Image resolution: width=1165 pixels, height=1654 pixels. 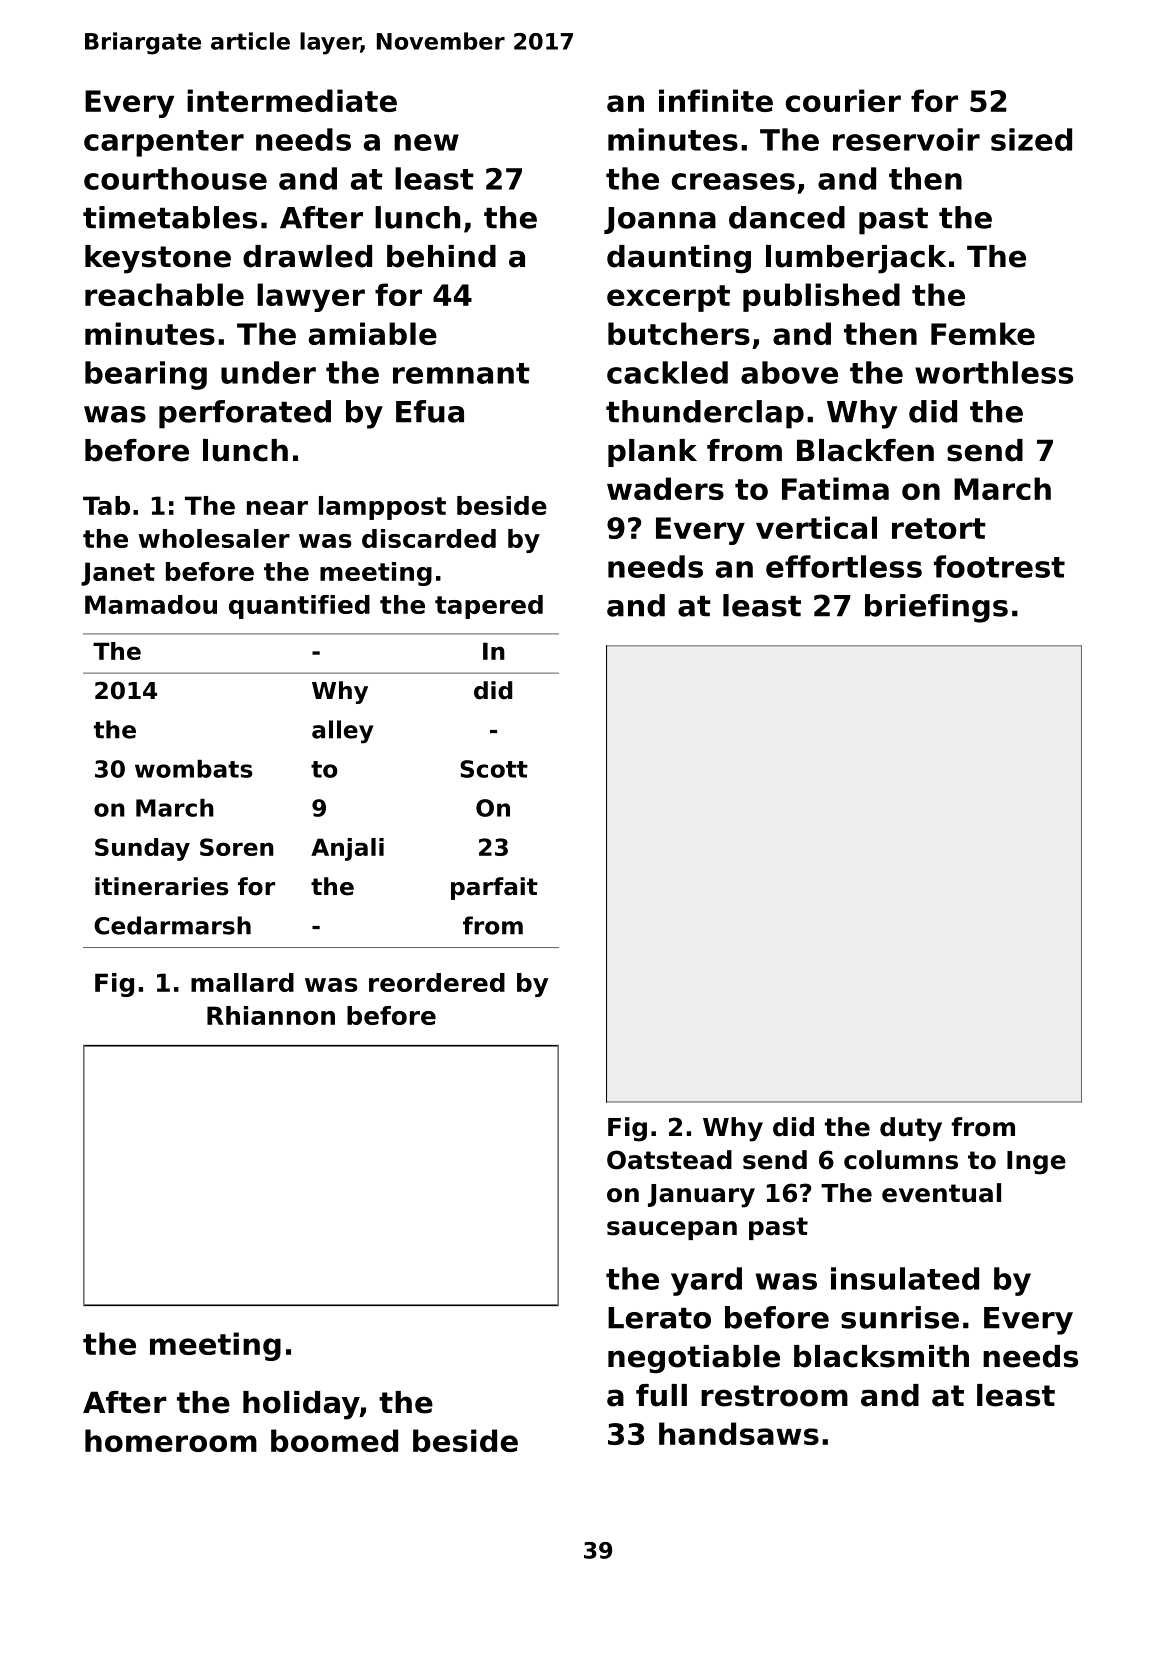 What do you see at coordinates (334, 1440) in the screenshot?
I see `boomed` at bounding box center [334, 1440].
